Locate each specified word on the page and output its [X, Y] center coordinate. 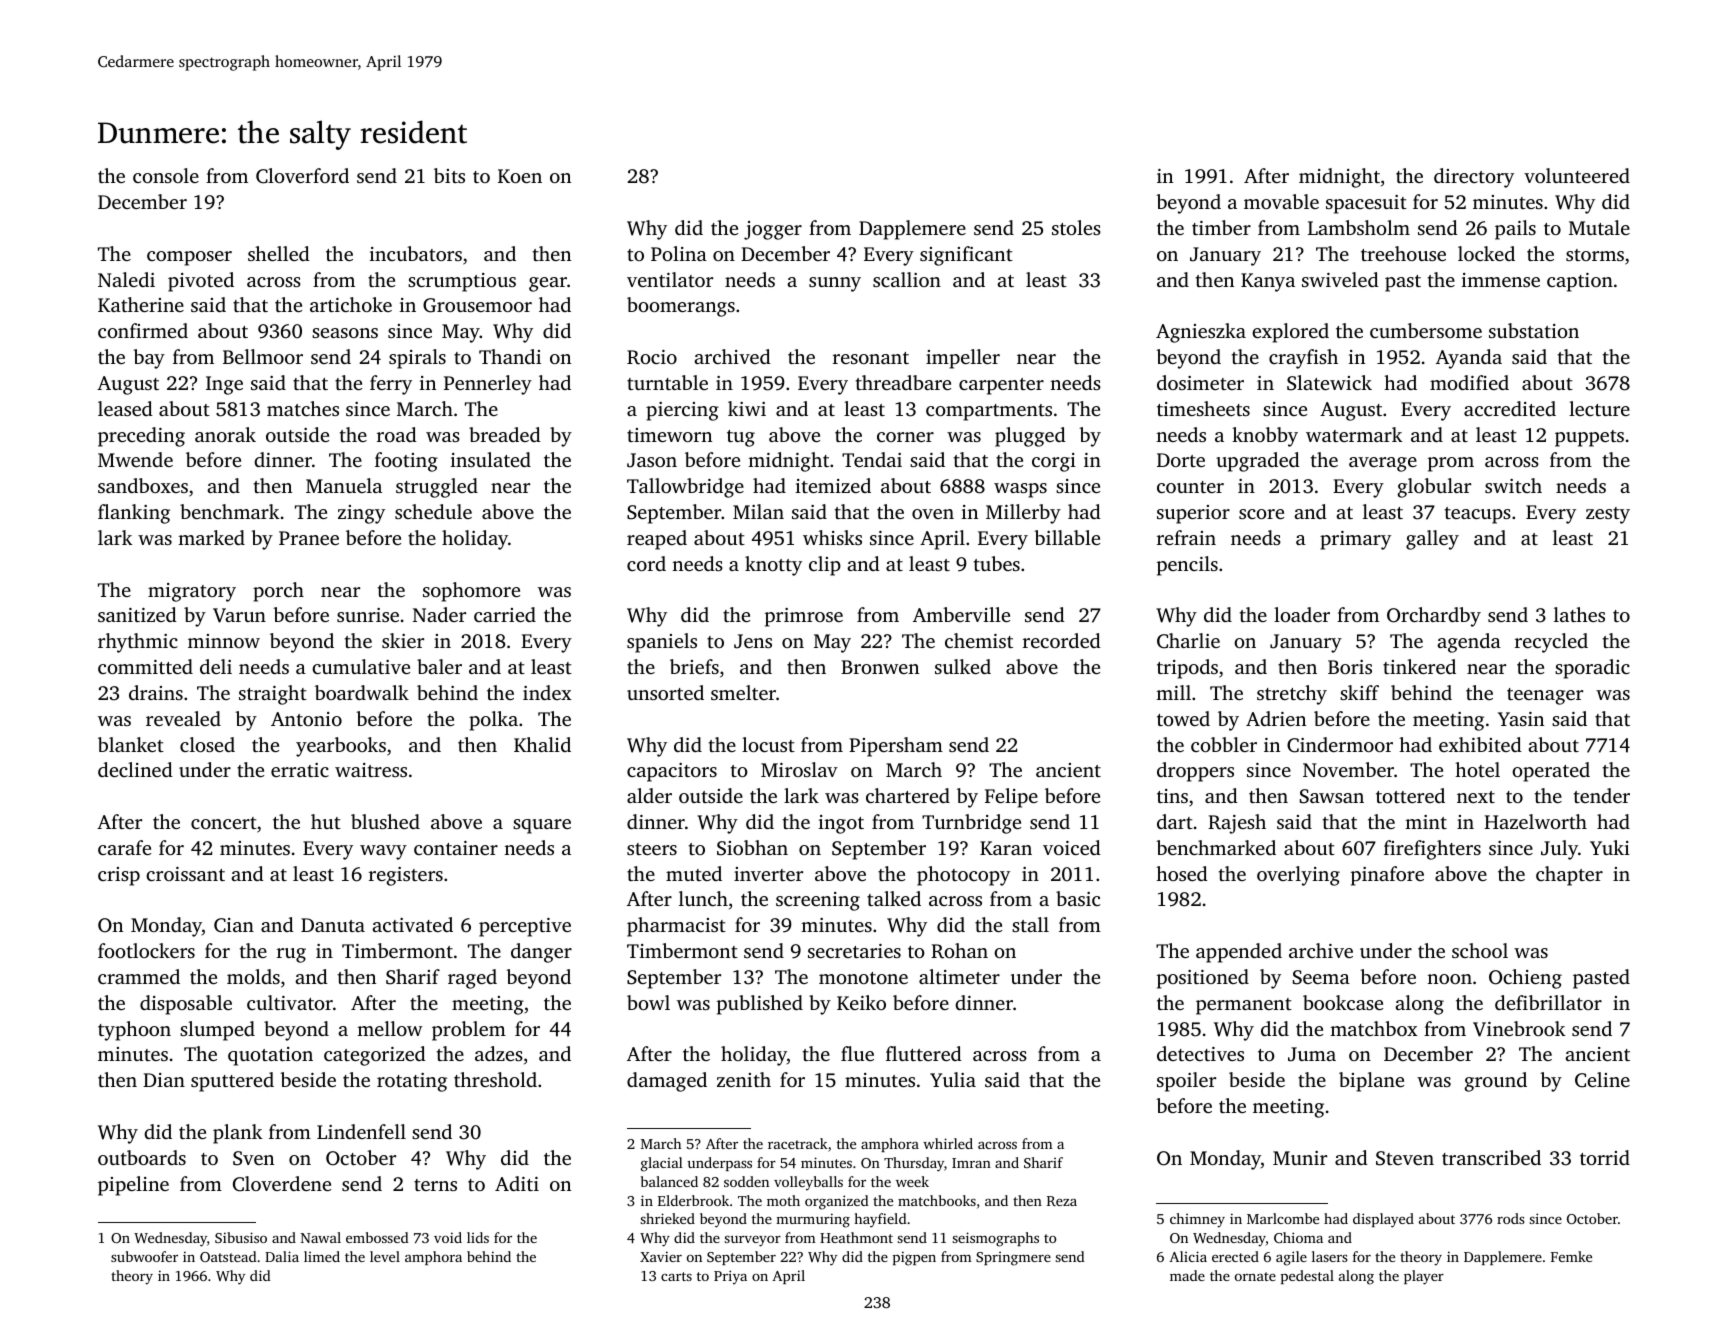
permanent [1244, 1006]
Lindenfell [361, 1131]
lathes [1579, 614]
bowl [648, 1002]
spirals [417, 359]
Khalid [542, 744]
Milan [758, 511]
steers [652, 849]
